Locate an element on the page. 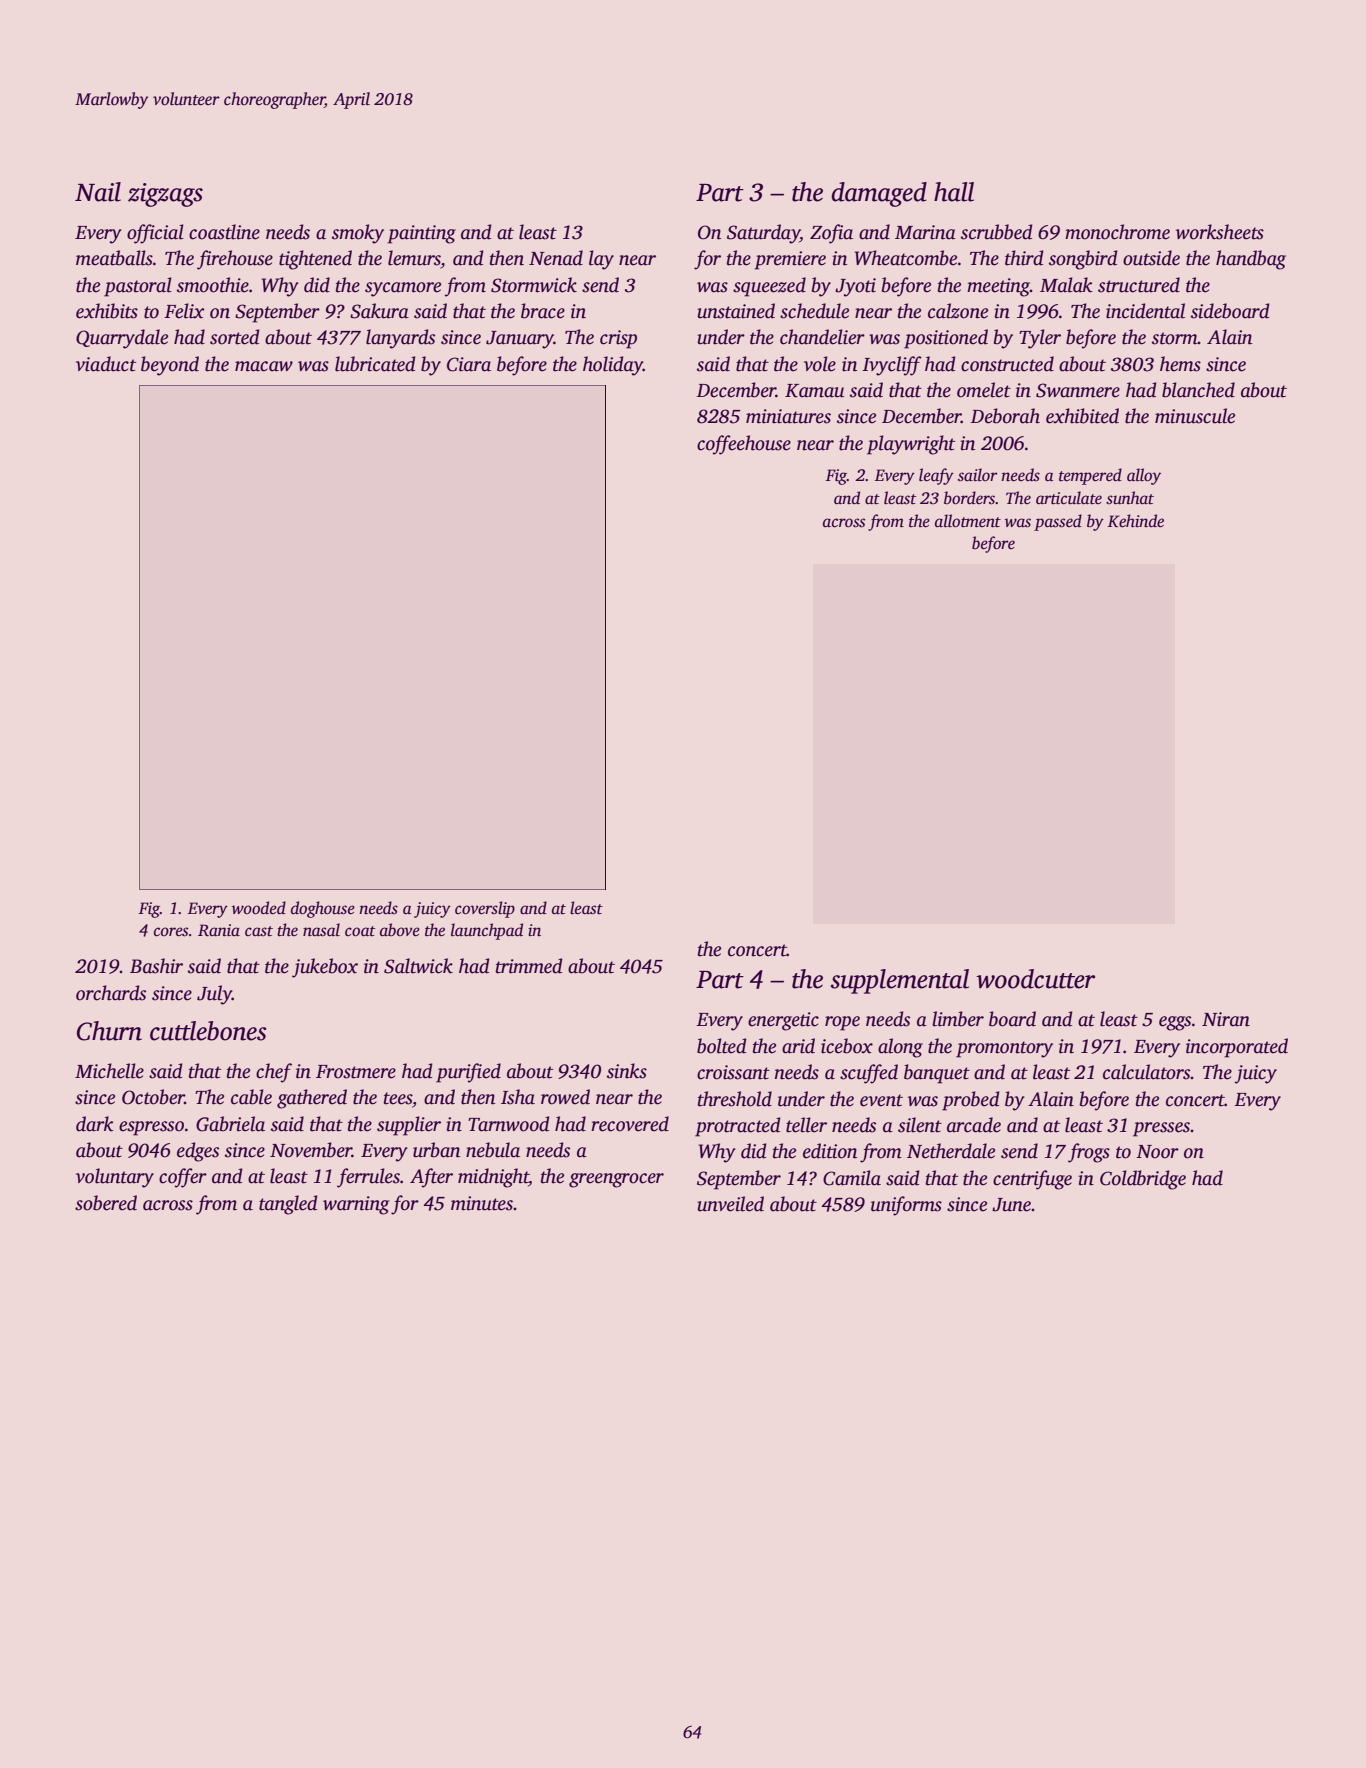 This page has height=1768, width=1366. zigzags is located at coordinates (165, 195).
